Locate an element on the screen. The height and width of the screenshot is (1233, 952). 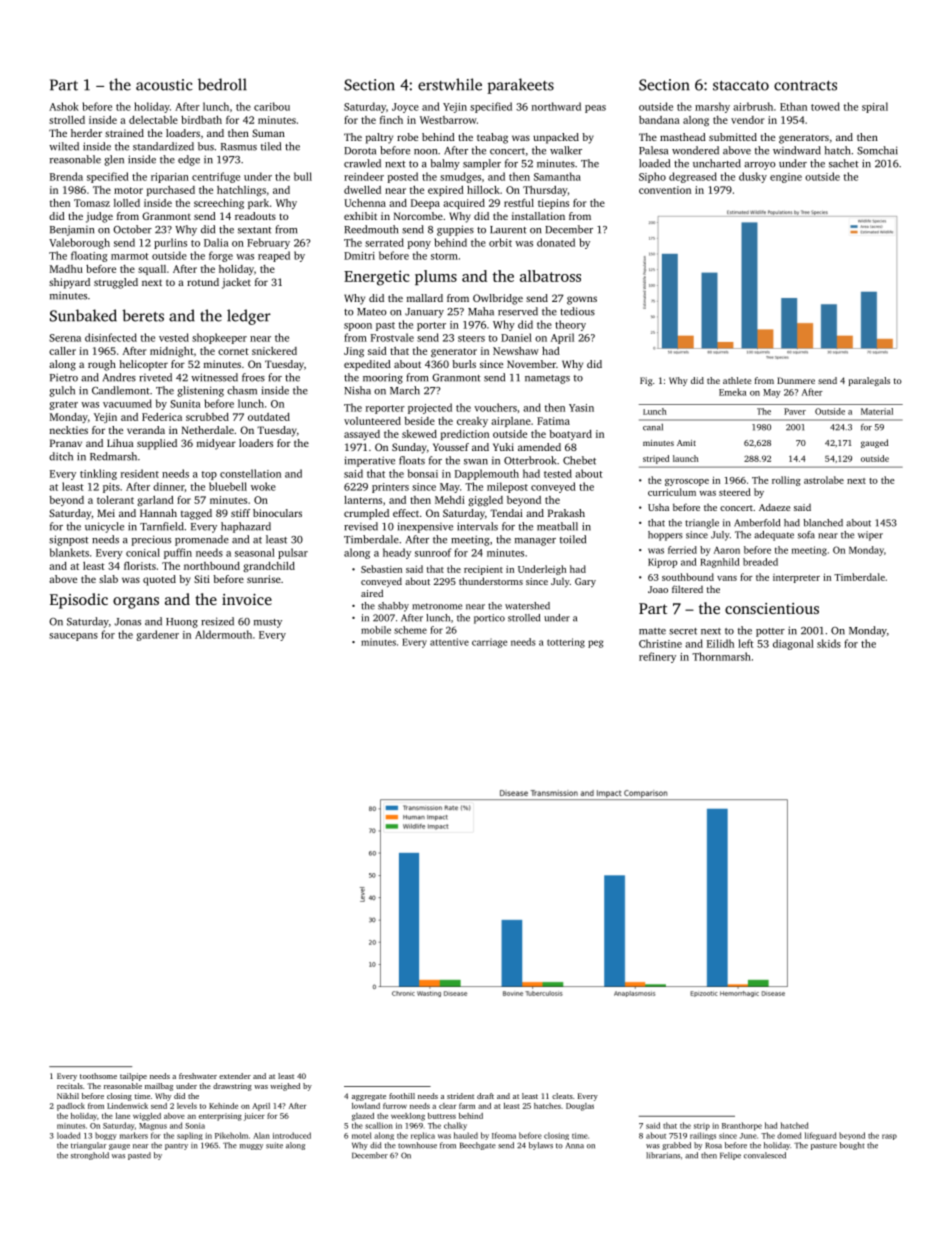
vouchers is located at coordinates (495, 407).
